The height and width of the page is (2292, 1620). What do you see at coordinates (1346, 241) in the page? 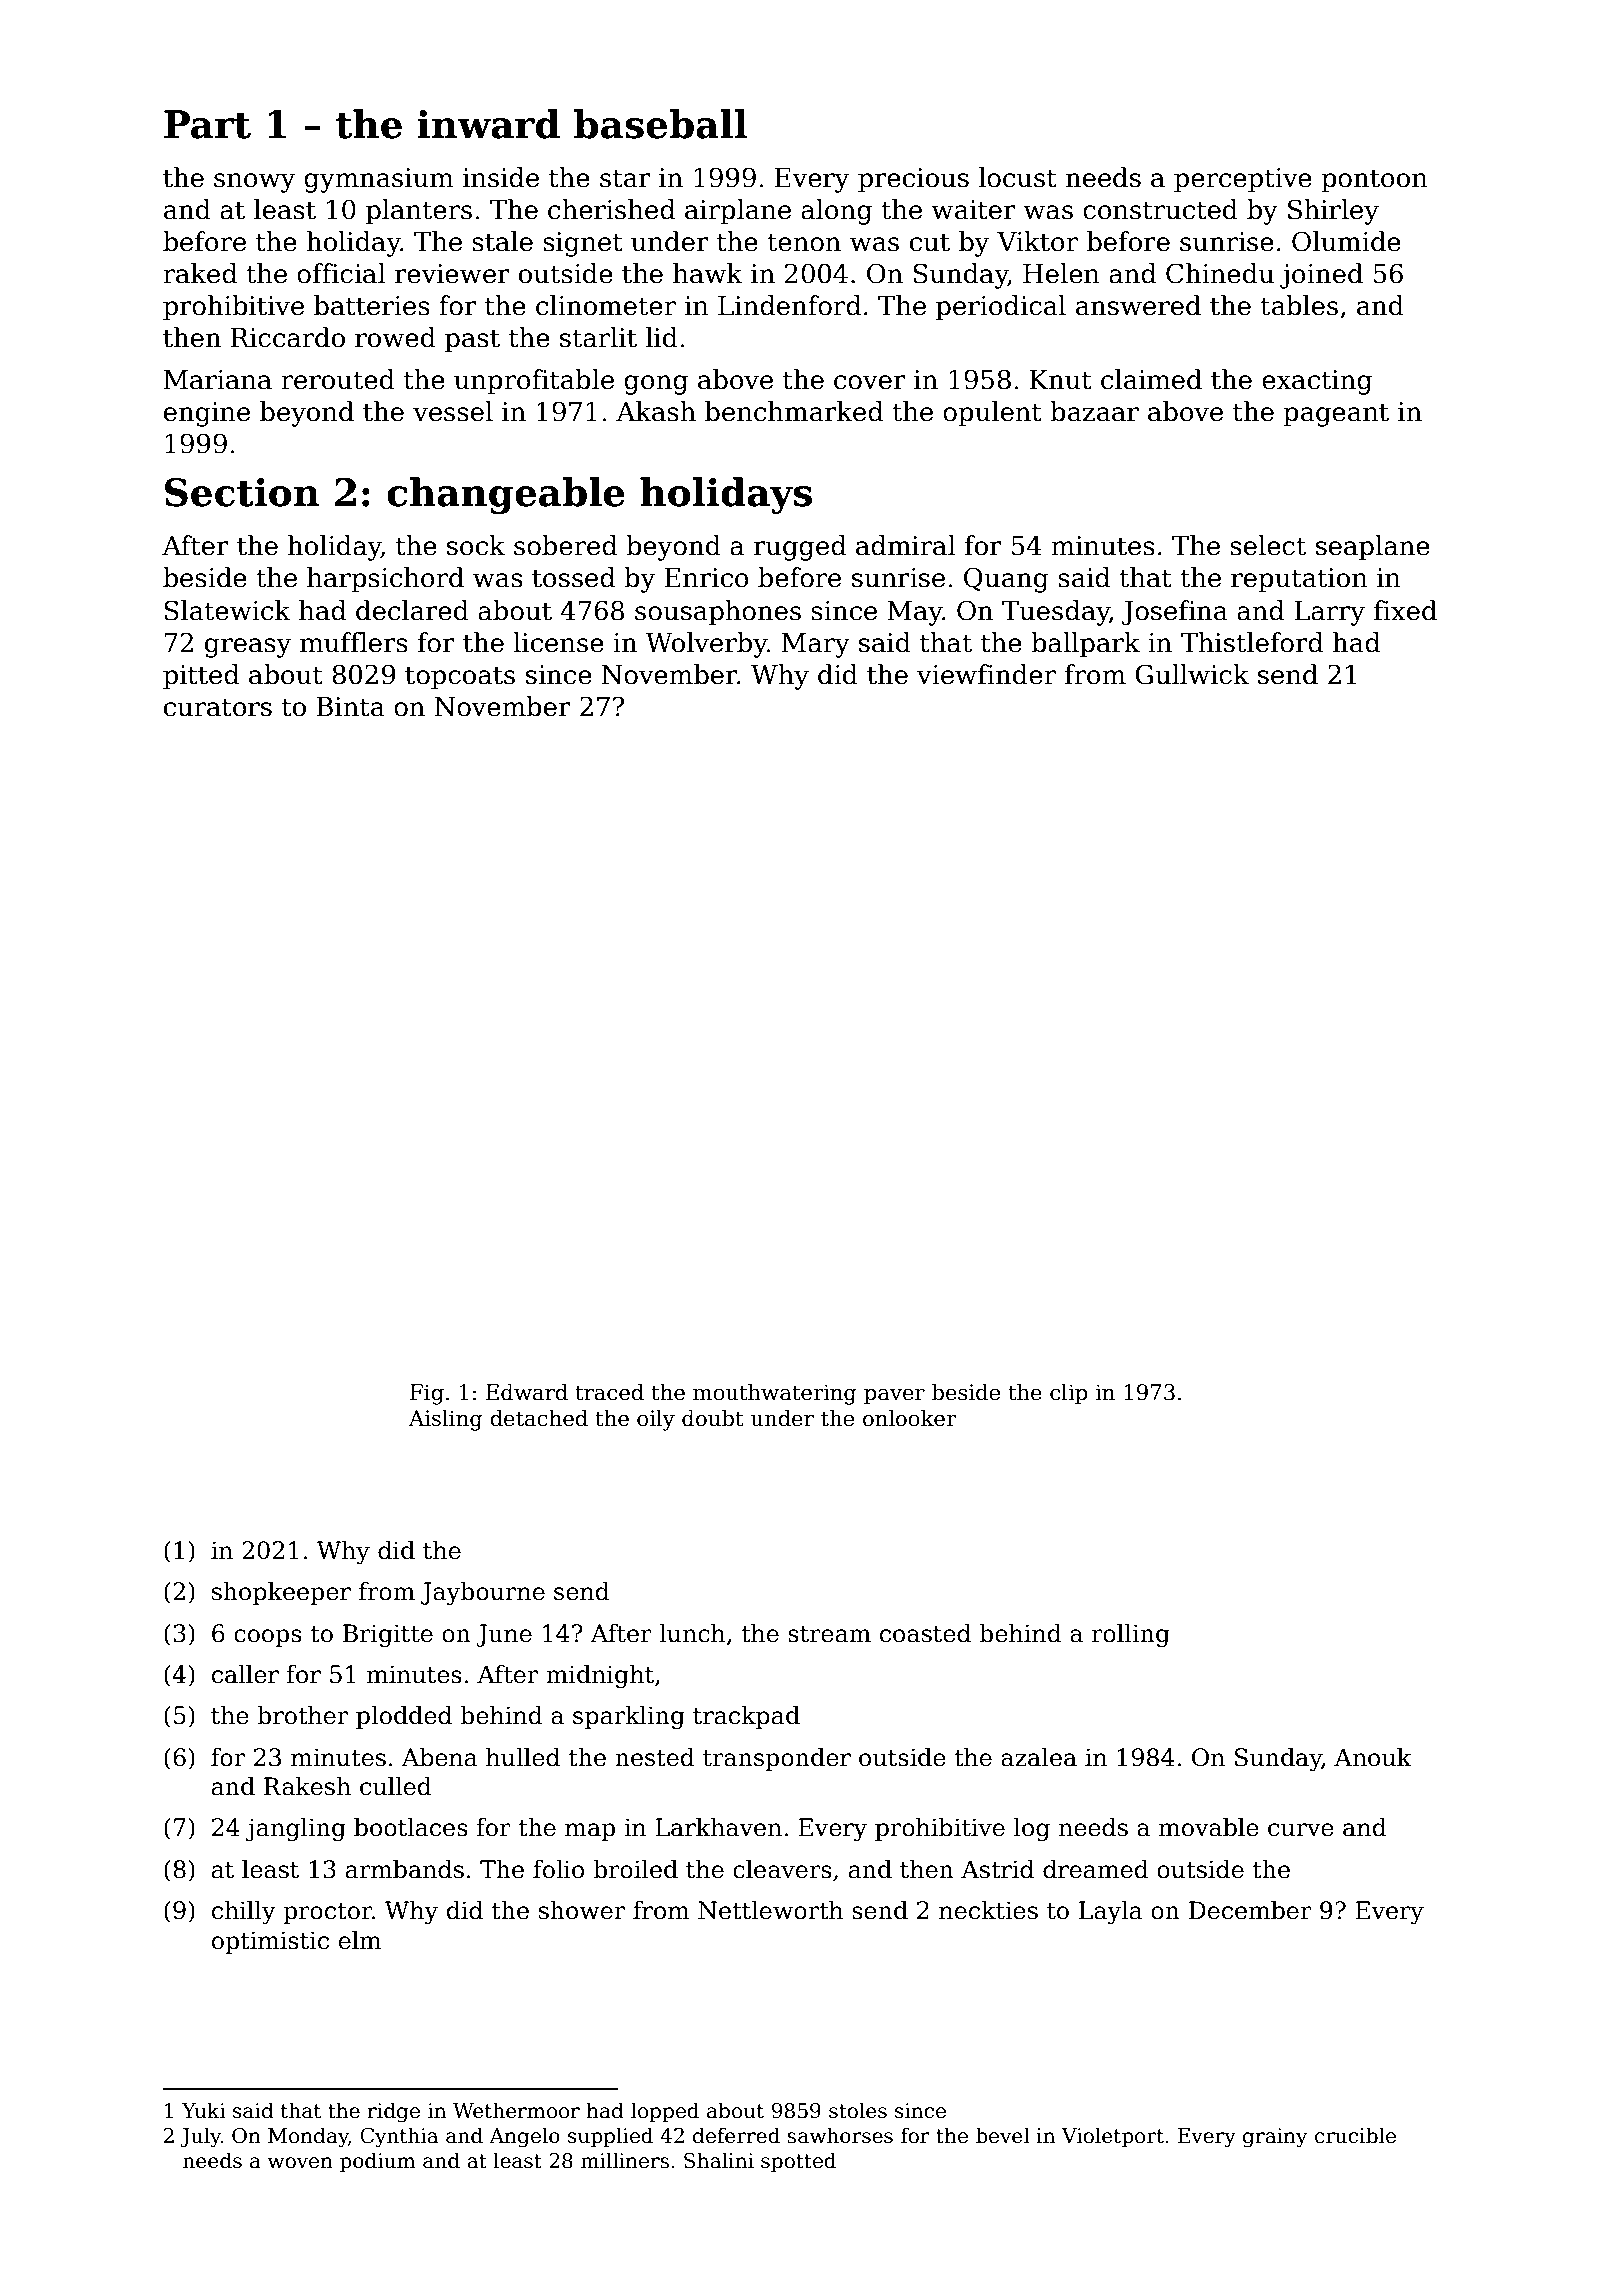
I see `Olumide` at bounding box center [1346, 241].
